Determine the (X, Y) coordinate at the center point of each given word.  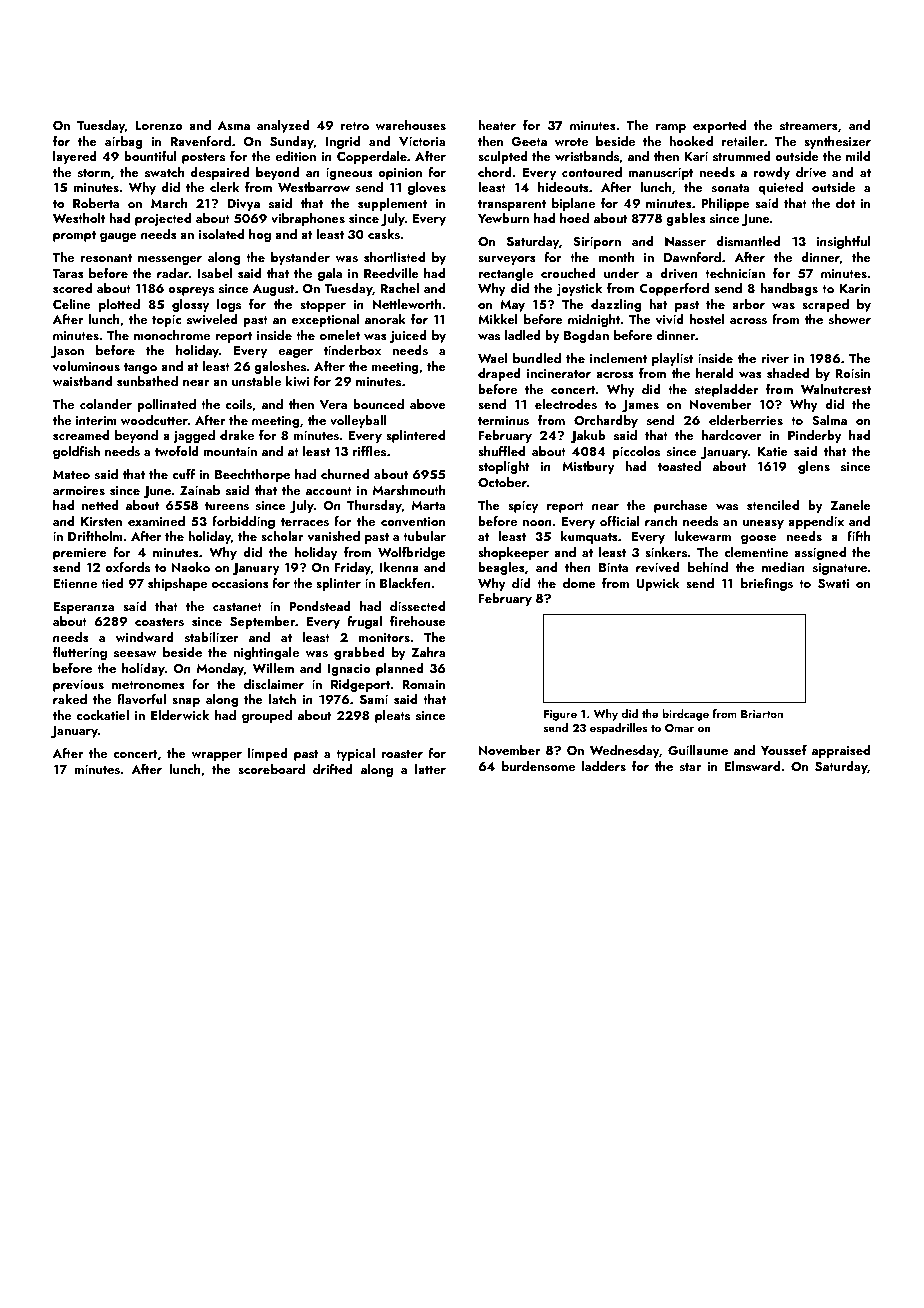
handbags (789, 289)
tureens (227, 506)
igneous (349, 174)
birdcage (685, 715)
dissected (417, 606)
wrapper (216, 756)
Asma (234, 125)
